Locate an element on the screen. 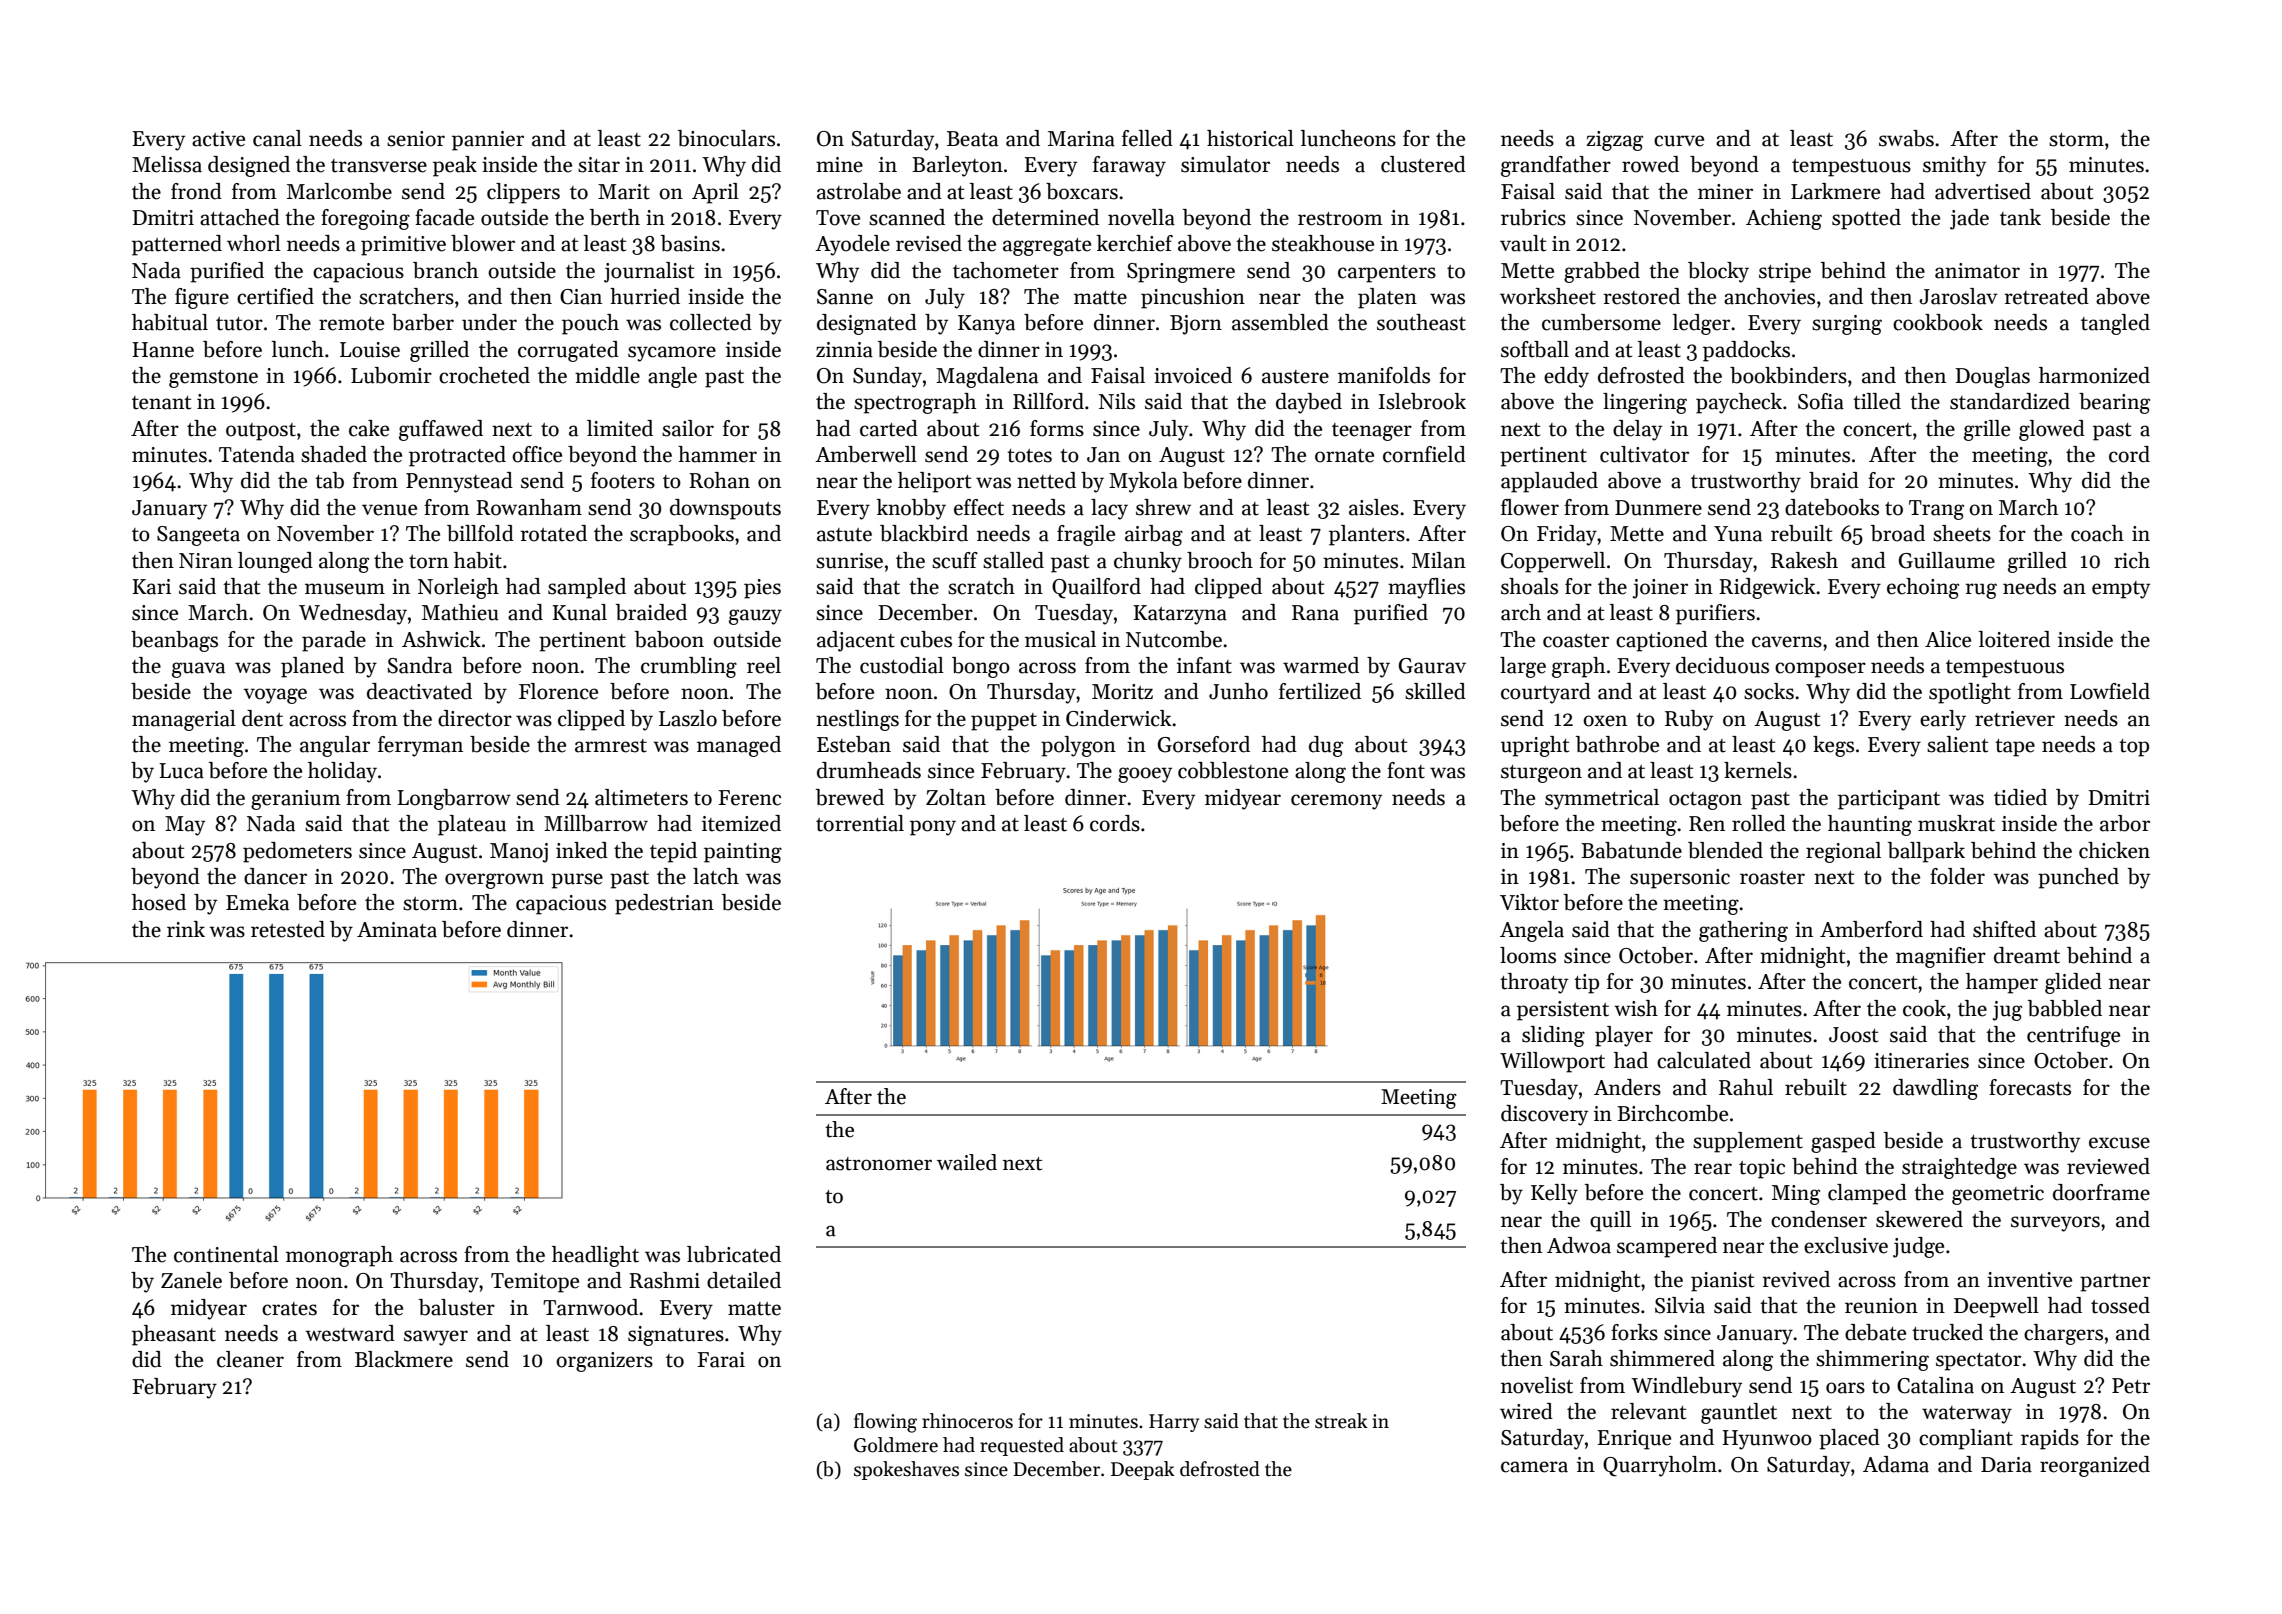 Image resolution: width=2282 pixels, height=1614 pixels. Deepak is located at coordinates (1143, 1470).
